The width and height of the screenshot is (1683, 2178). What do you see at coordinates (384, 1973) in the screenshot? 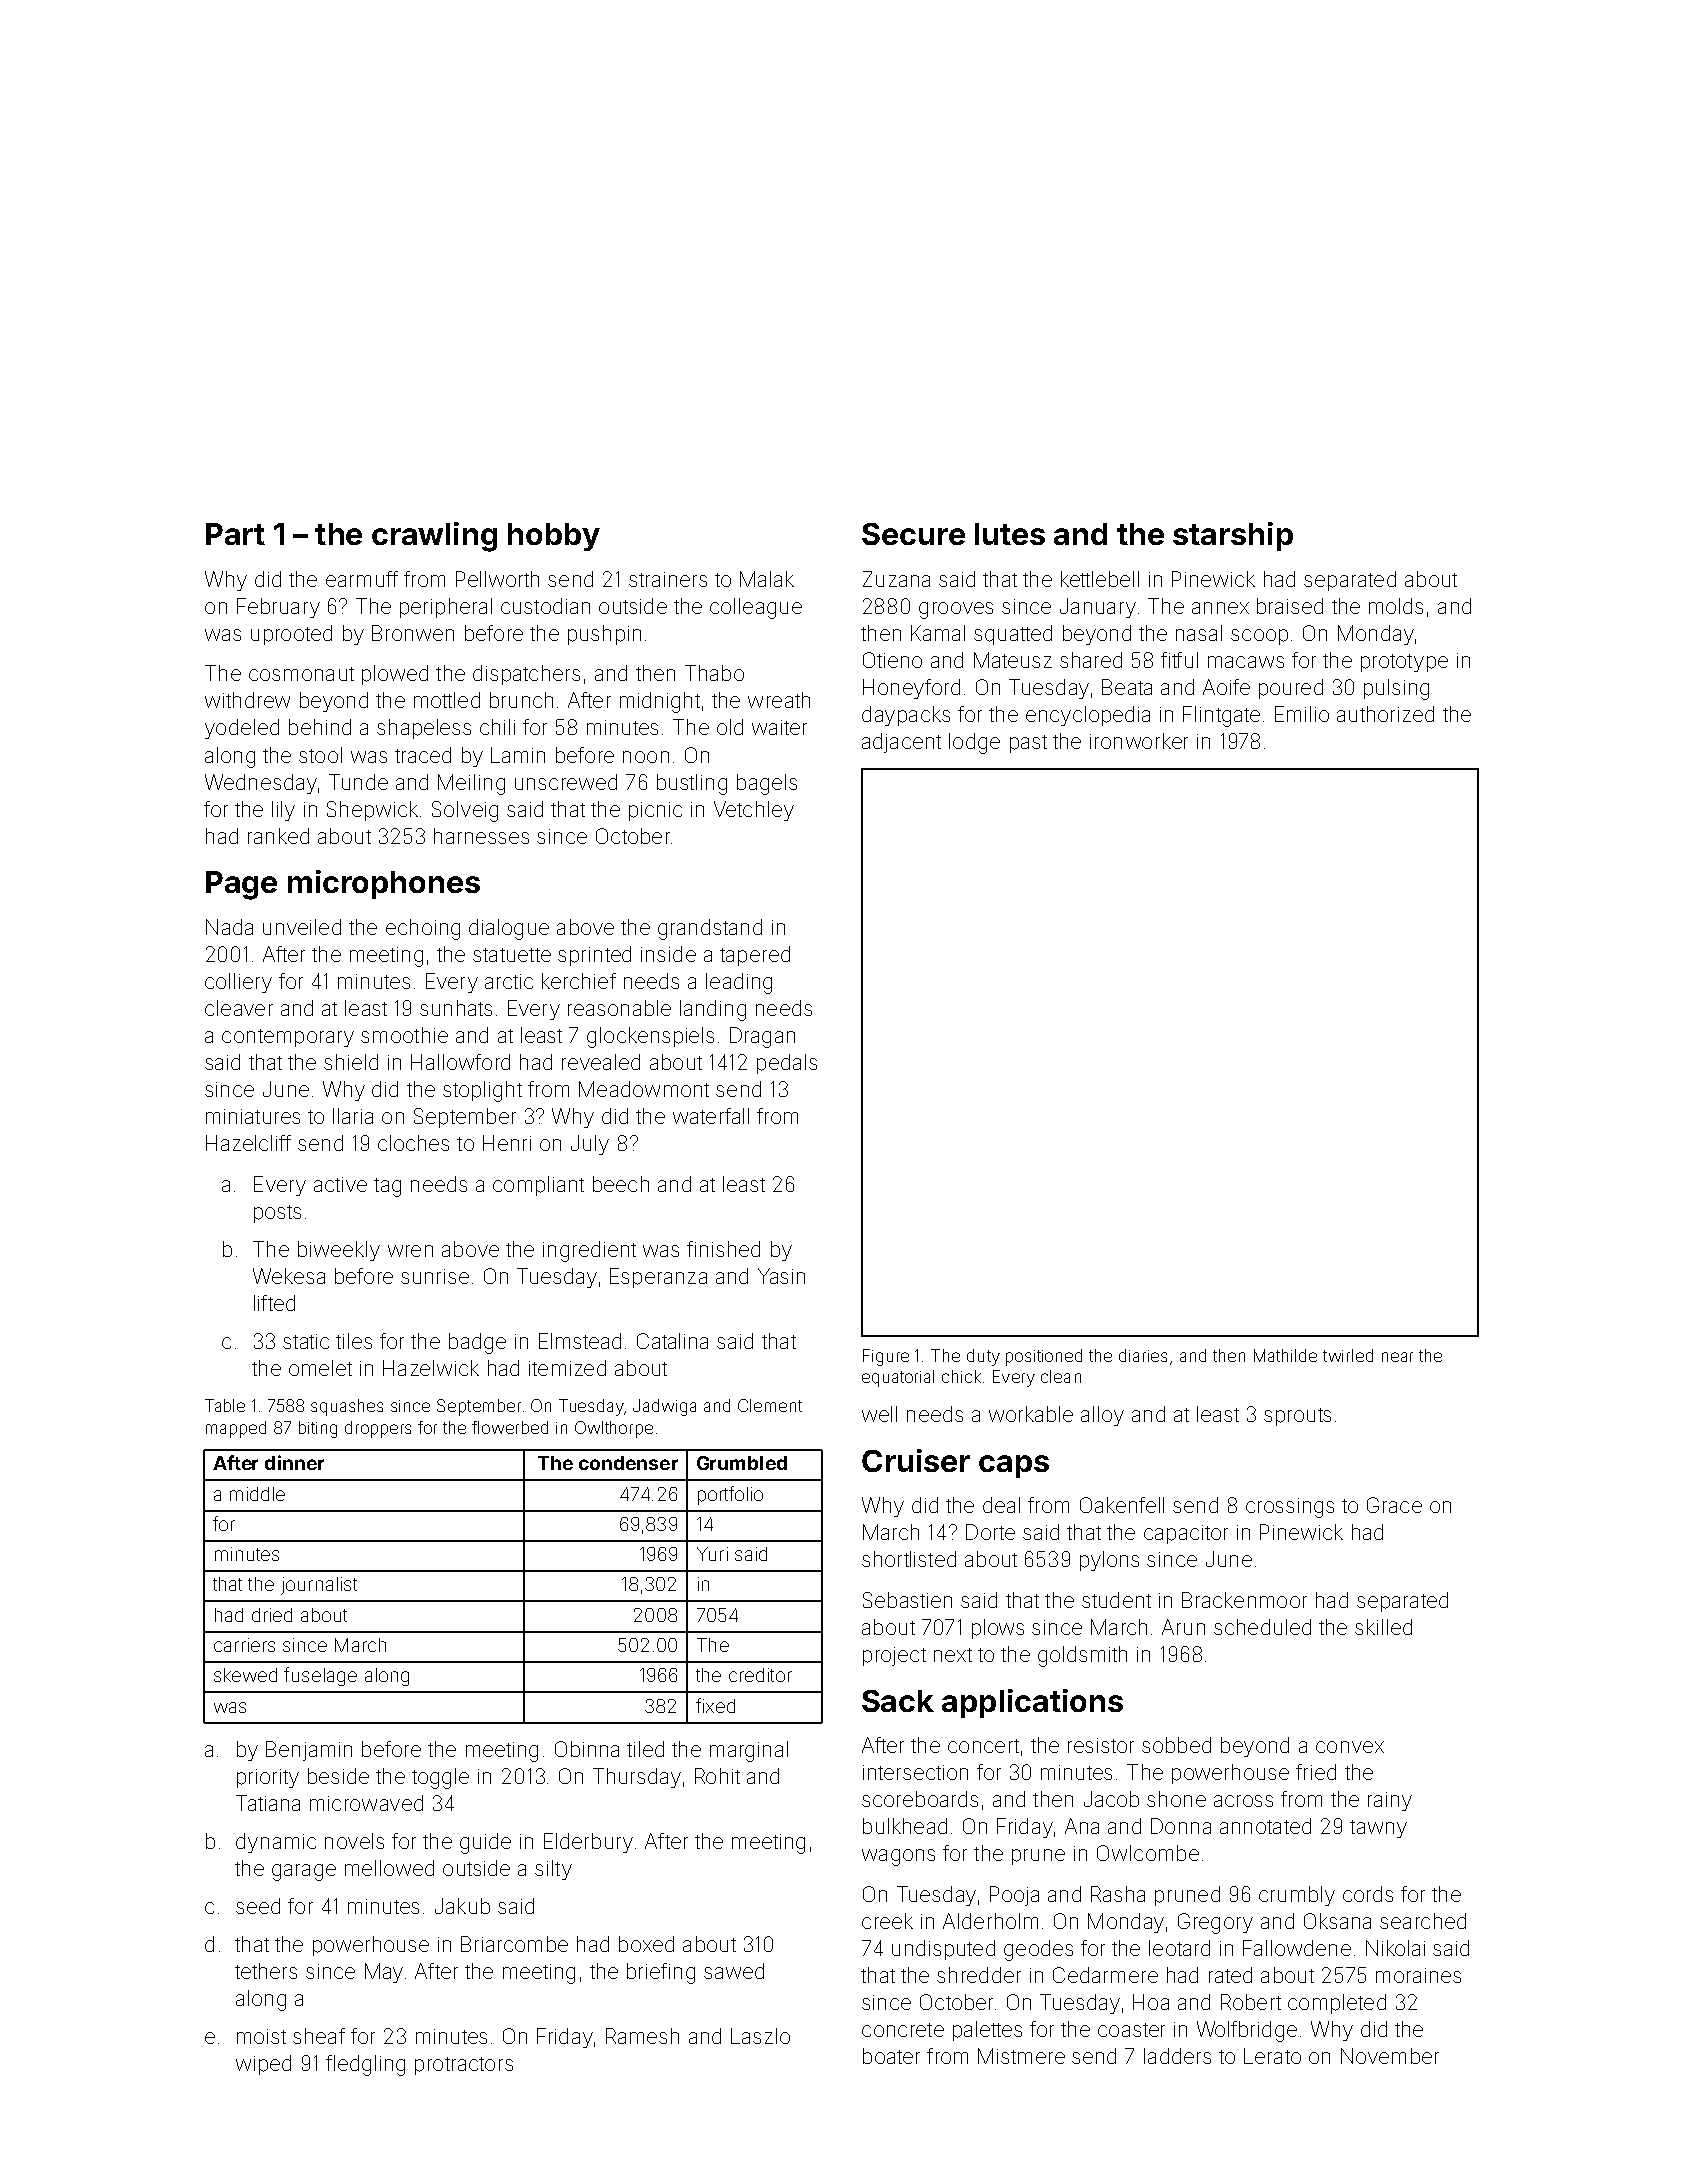
I see `May` at bounding box center [384, 1973].
